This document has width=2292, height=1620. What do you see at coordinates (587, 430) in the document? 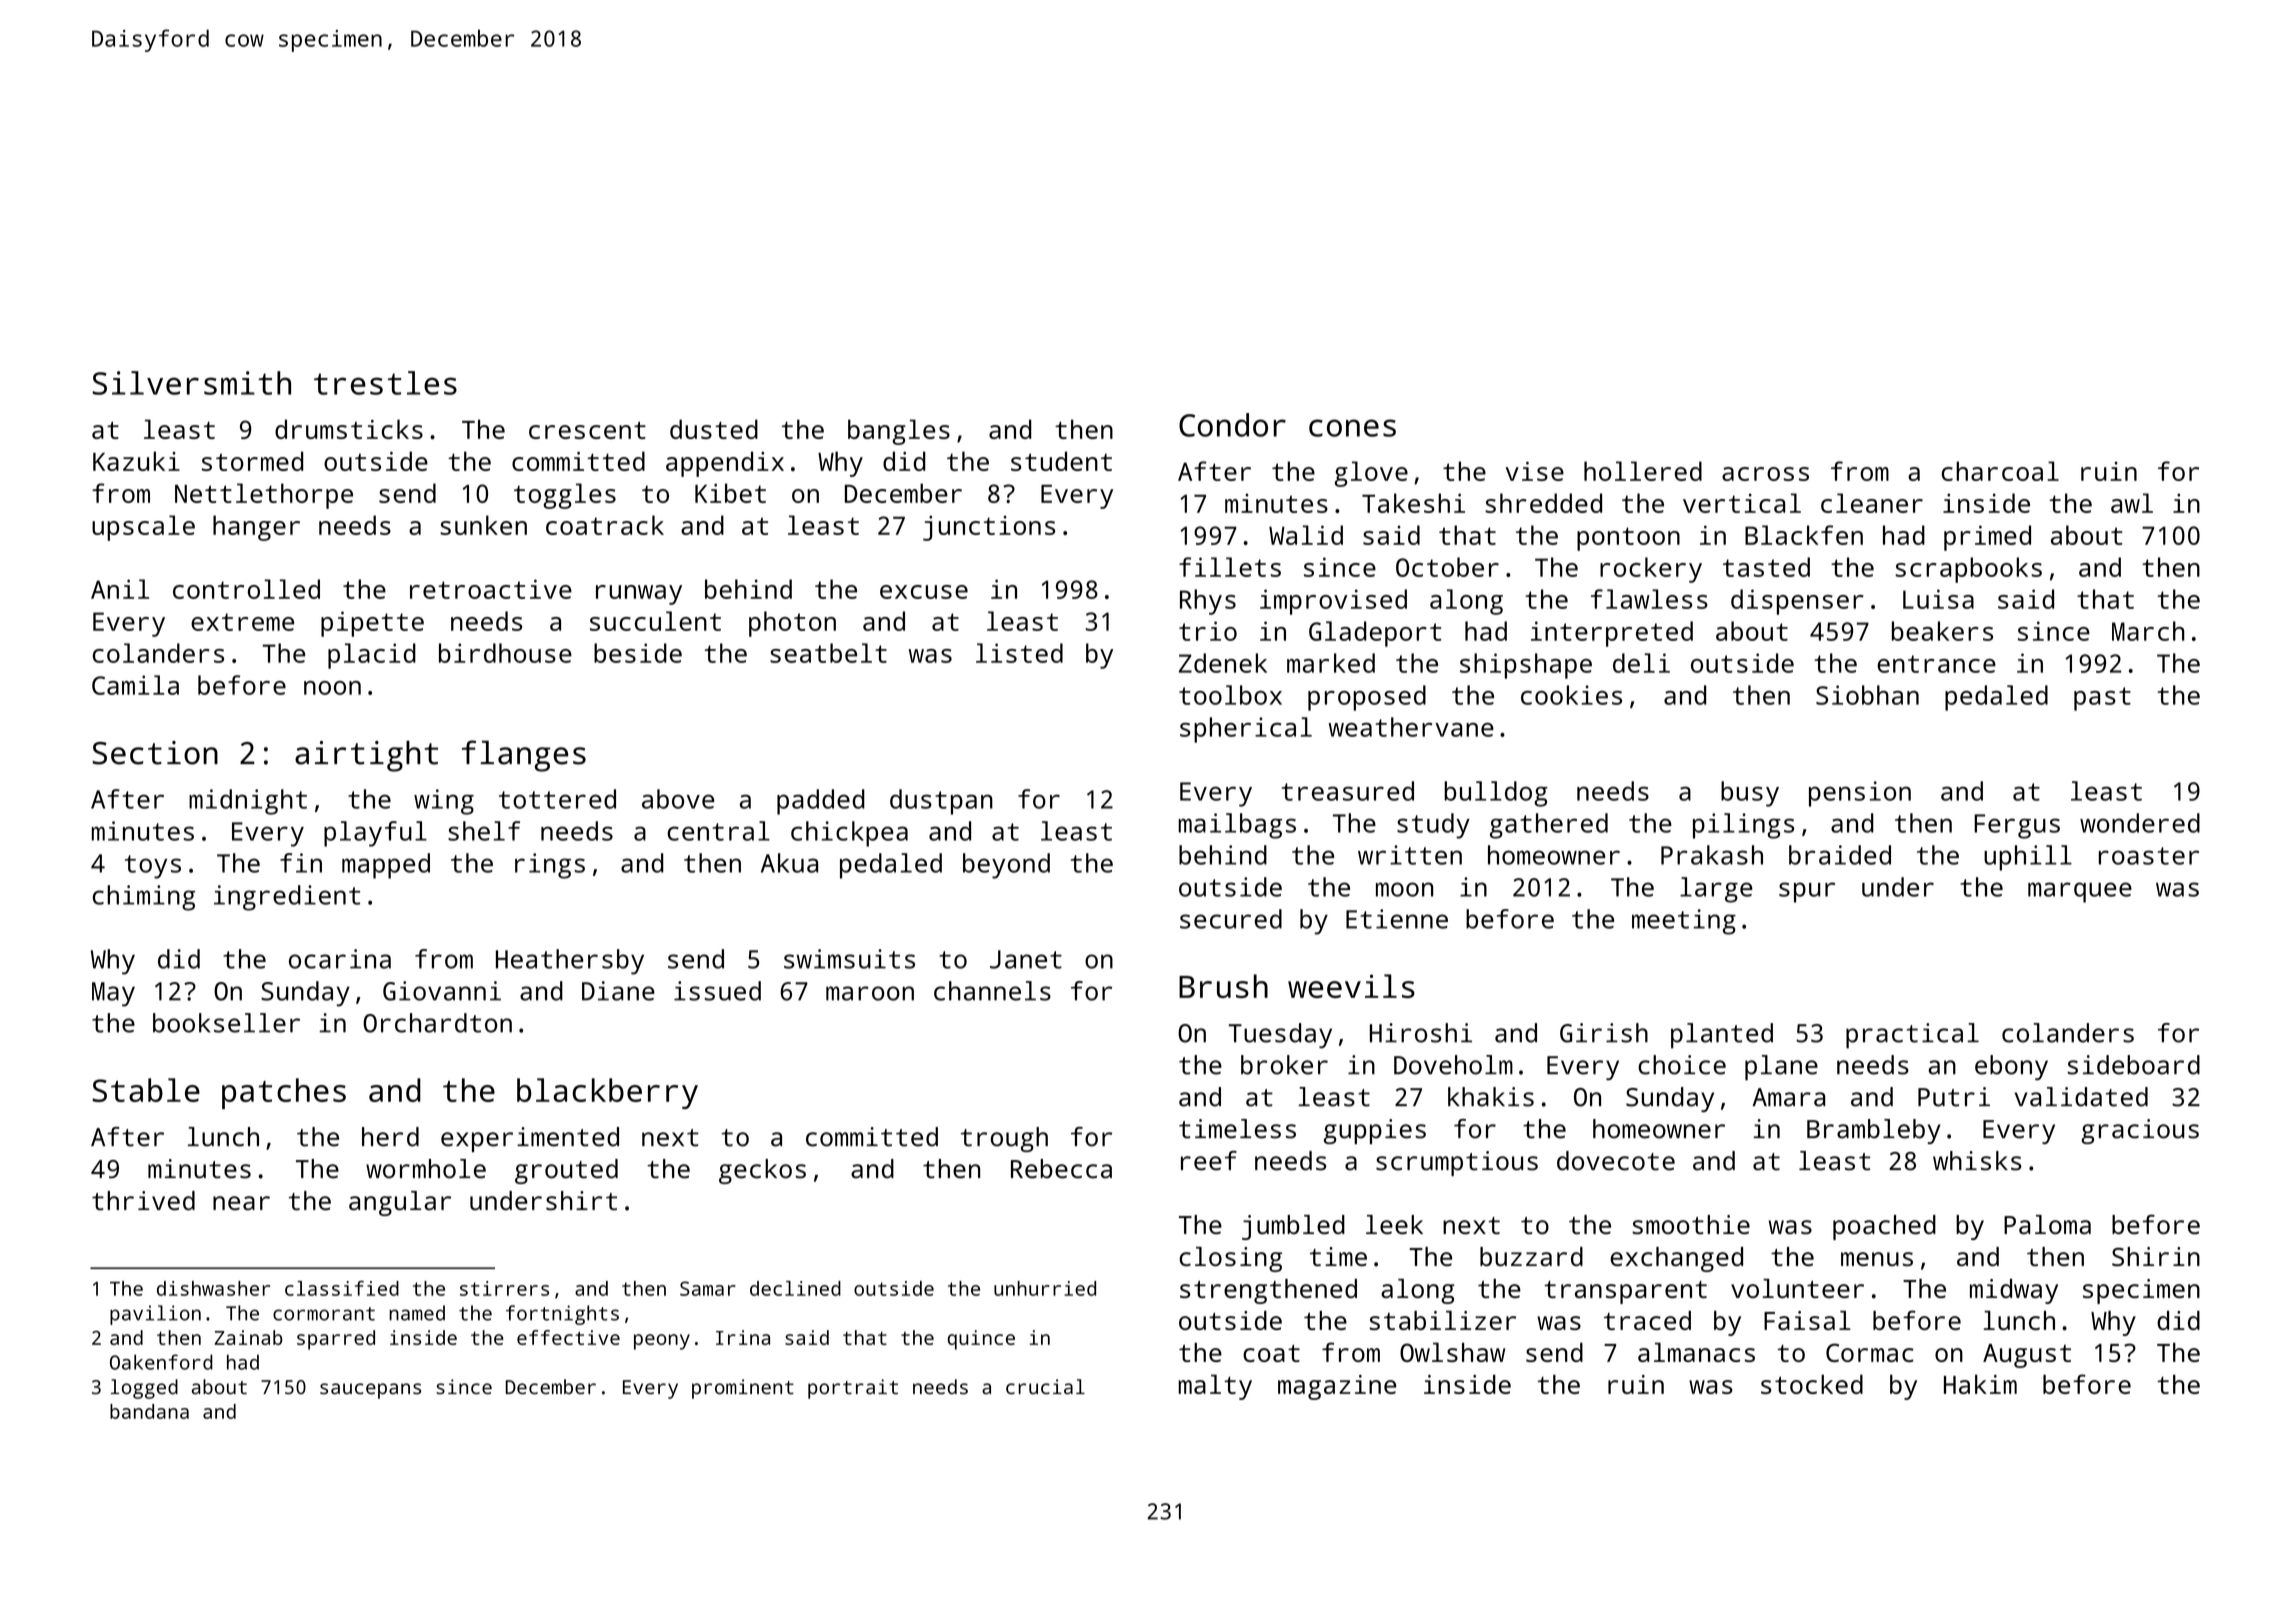
I see `crescent` at bounding box center [587, 430].
